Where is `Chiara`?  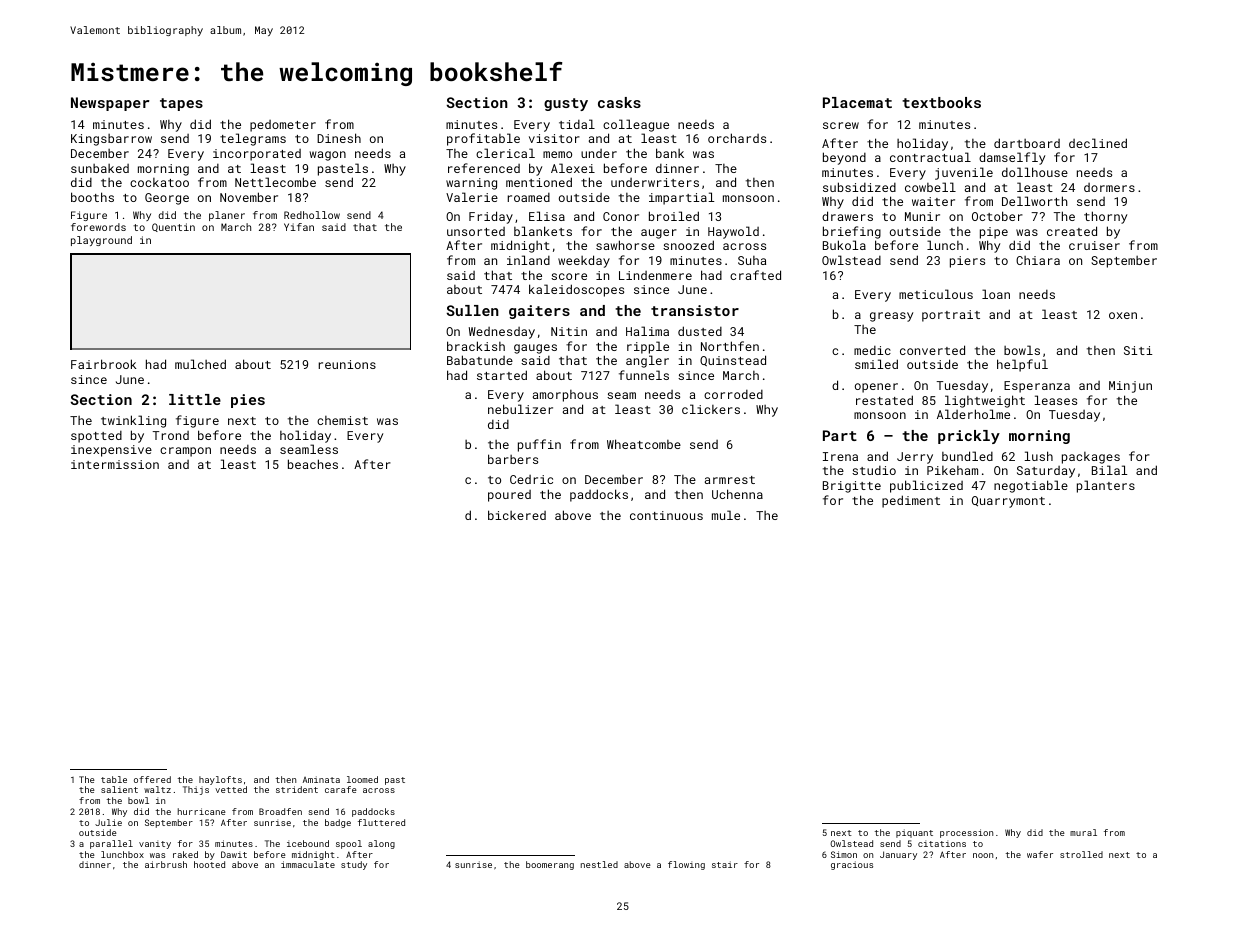
Chiara is located at coordinates (1038, 260).
